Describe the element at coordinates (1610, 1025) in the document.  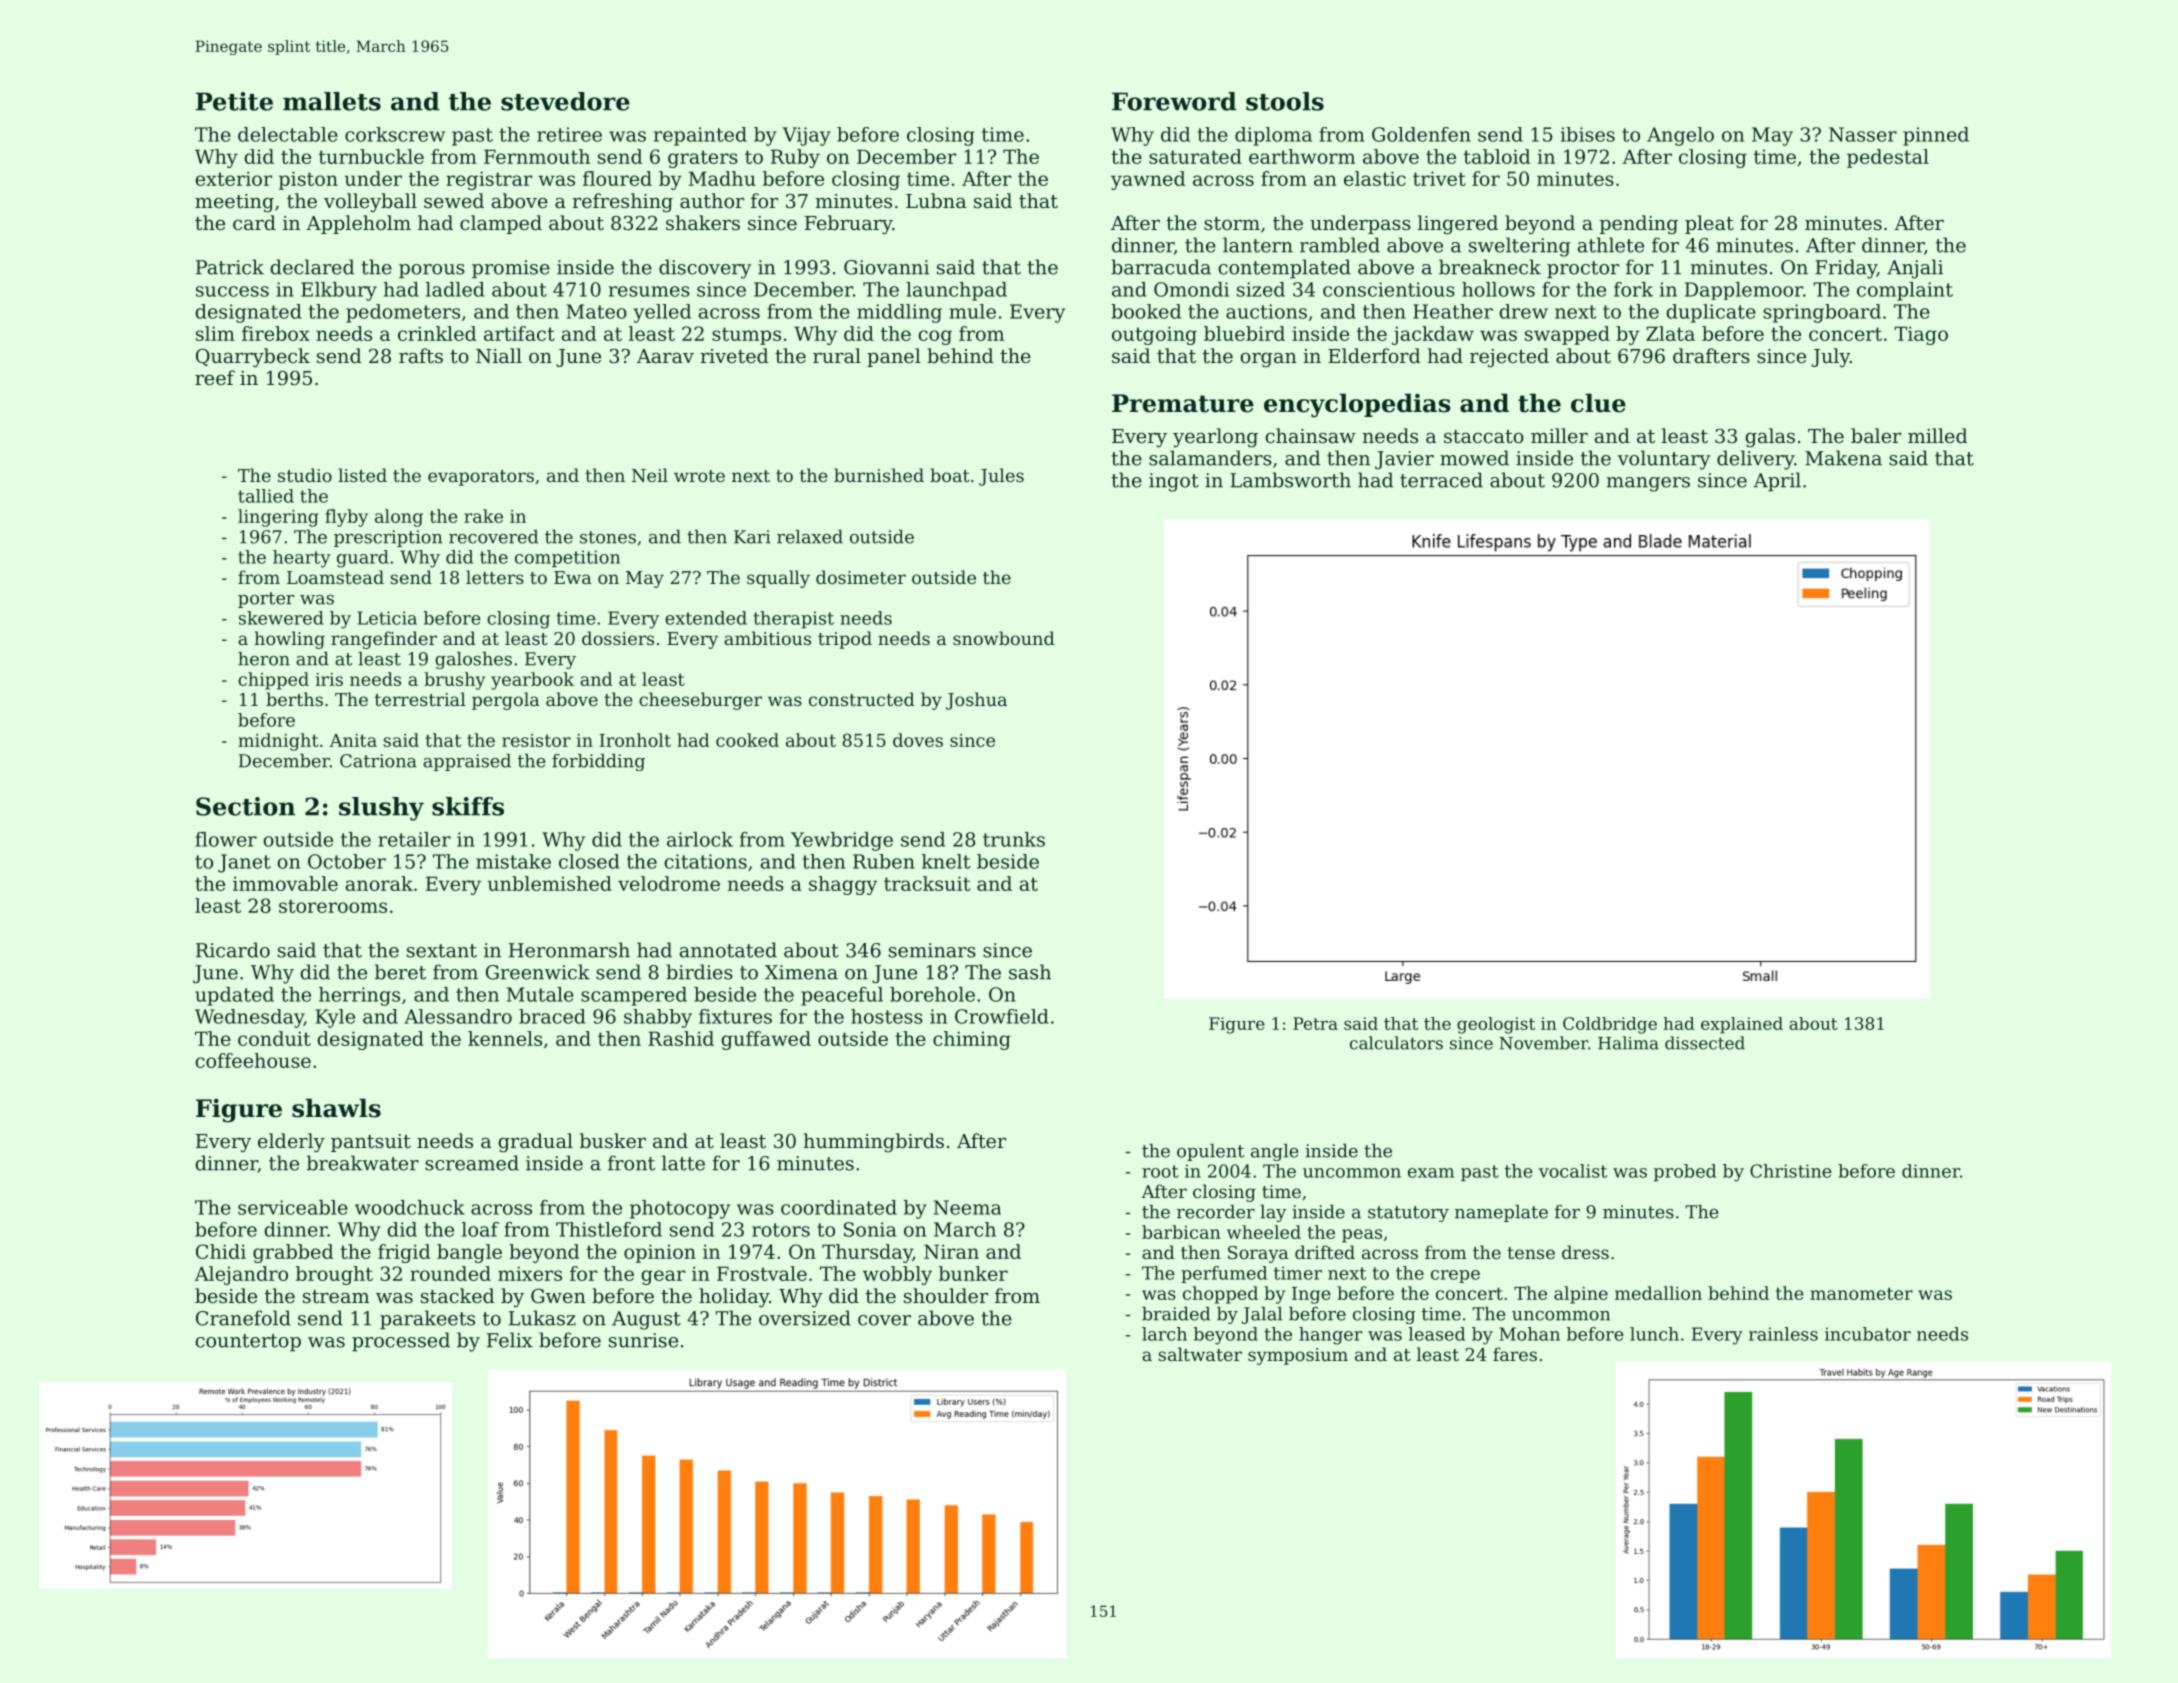
I see `Coldbridge` at that location.
